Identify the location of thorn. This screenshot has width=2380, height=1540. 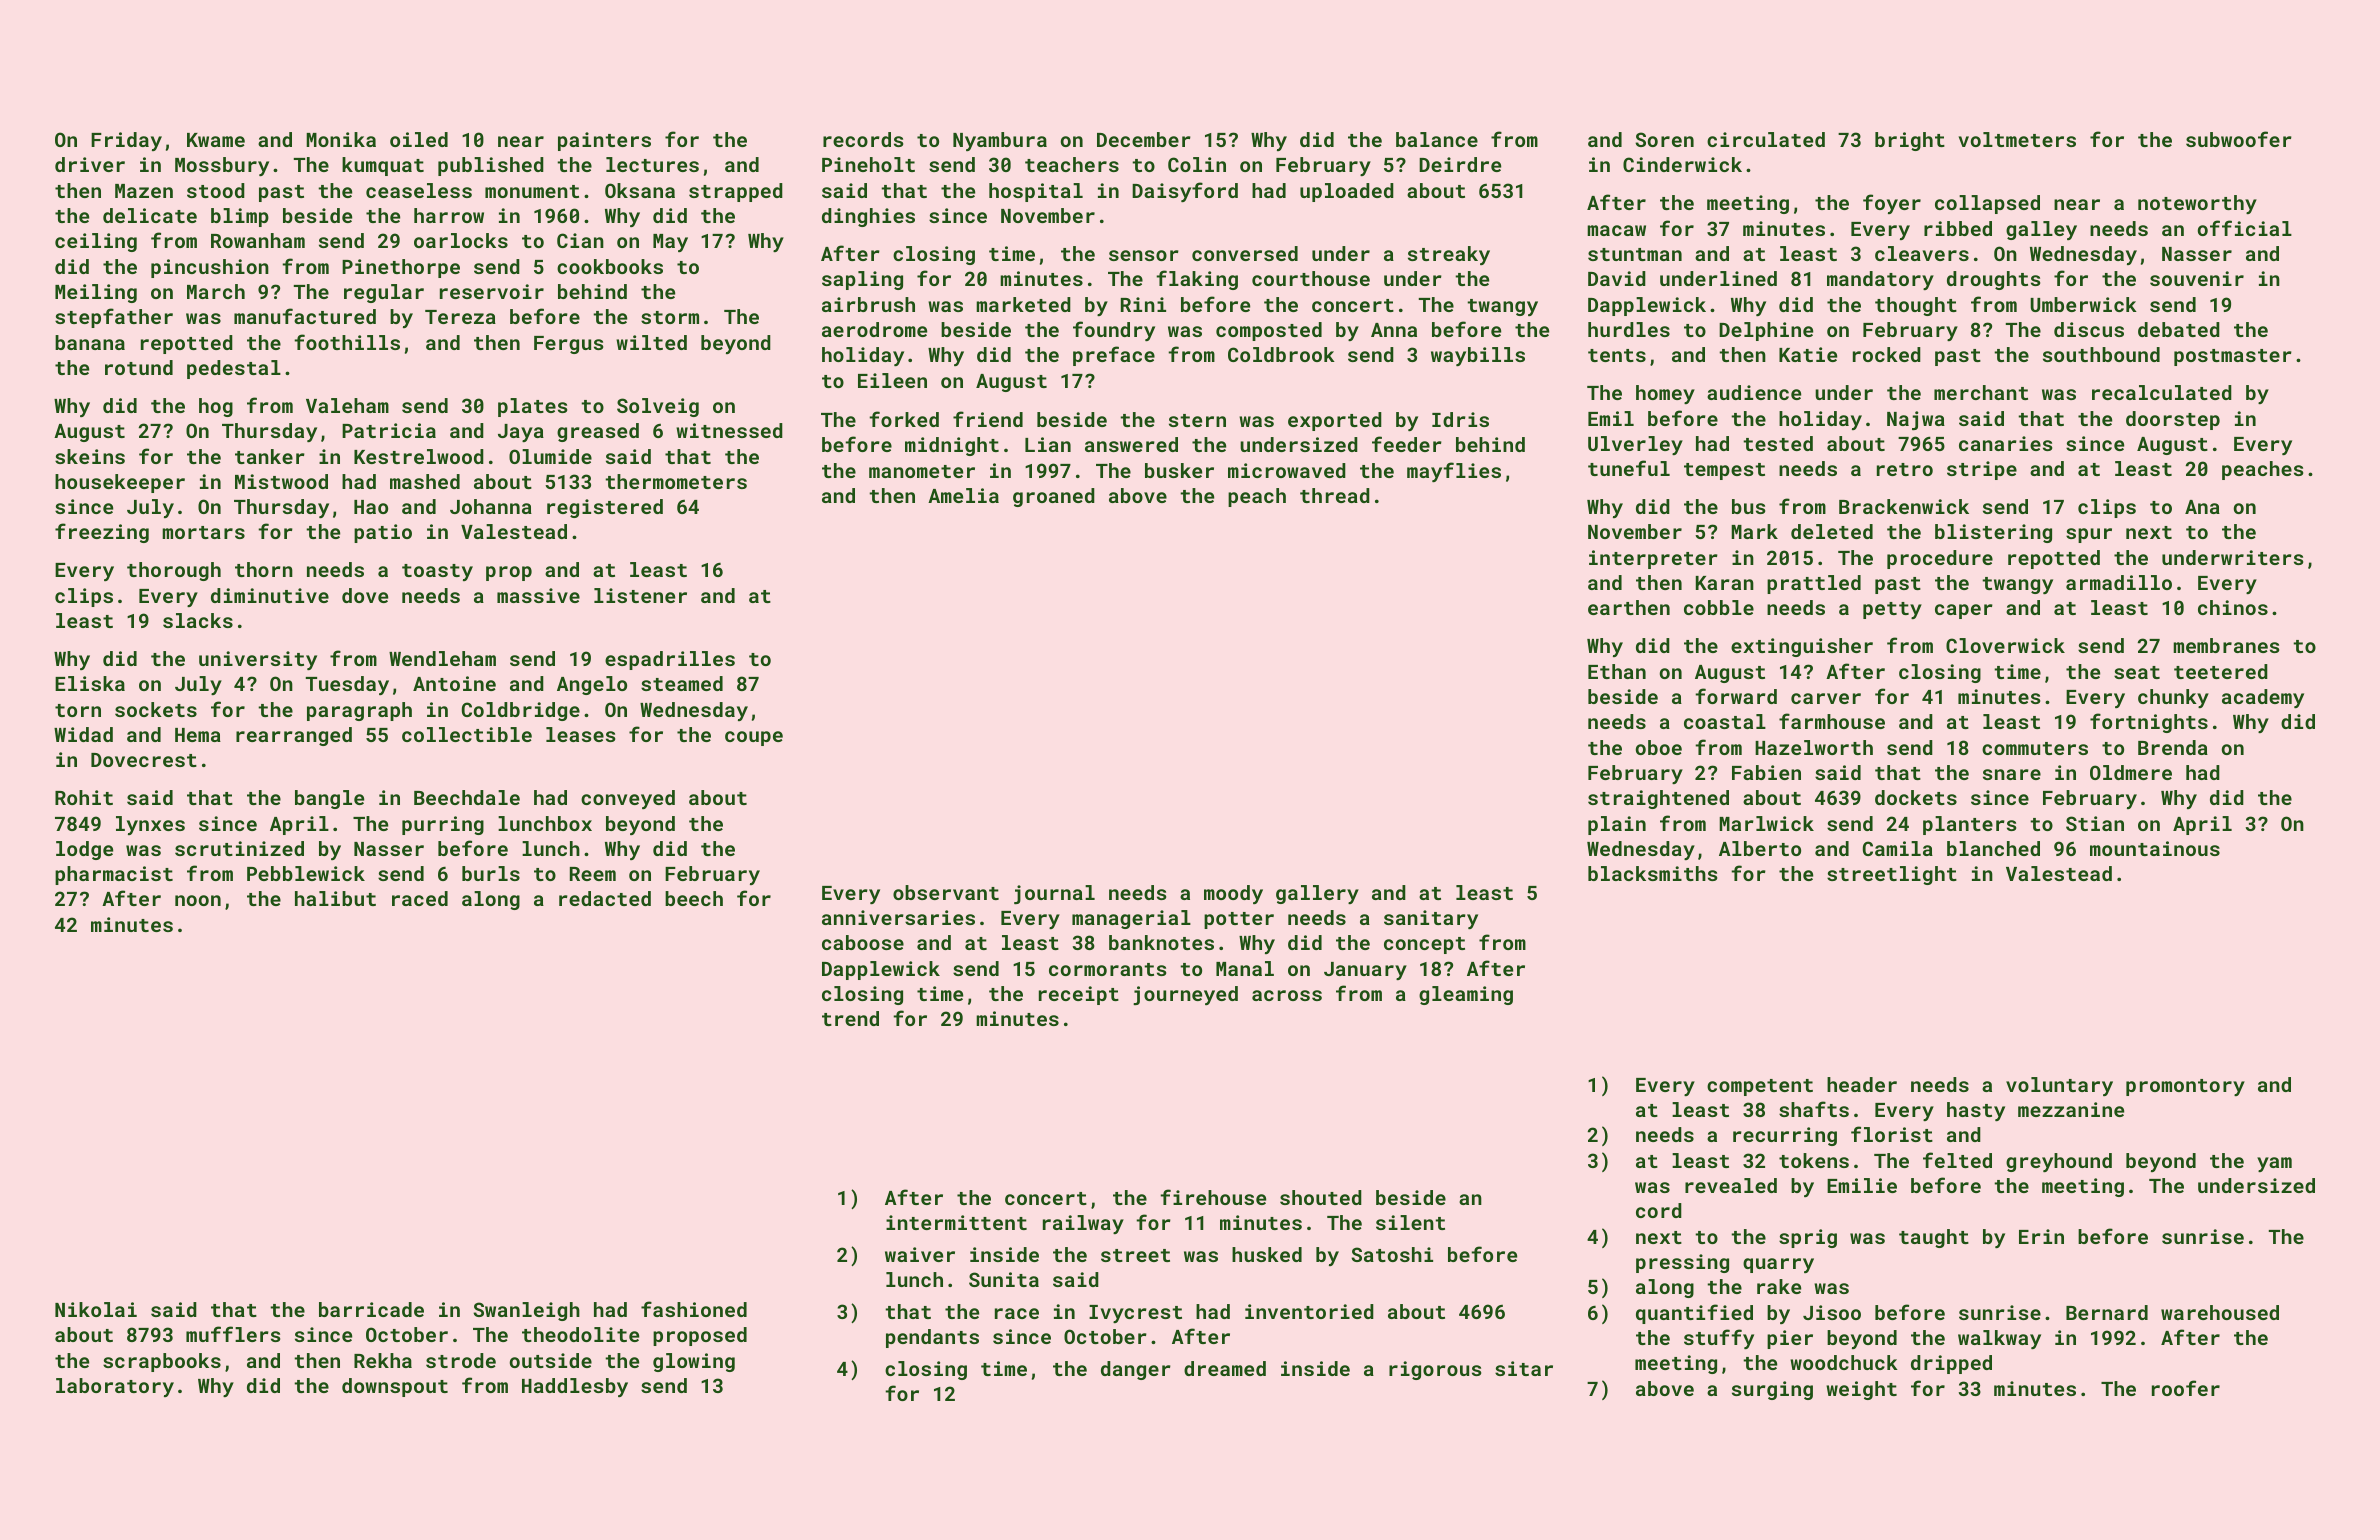
(264, 569).
